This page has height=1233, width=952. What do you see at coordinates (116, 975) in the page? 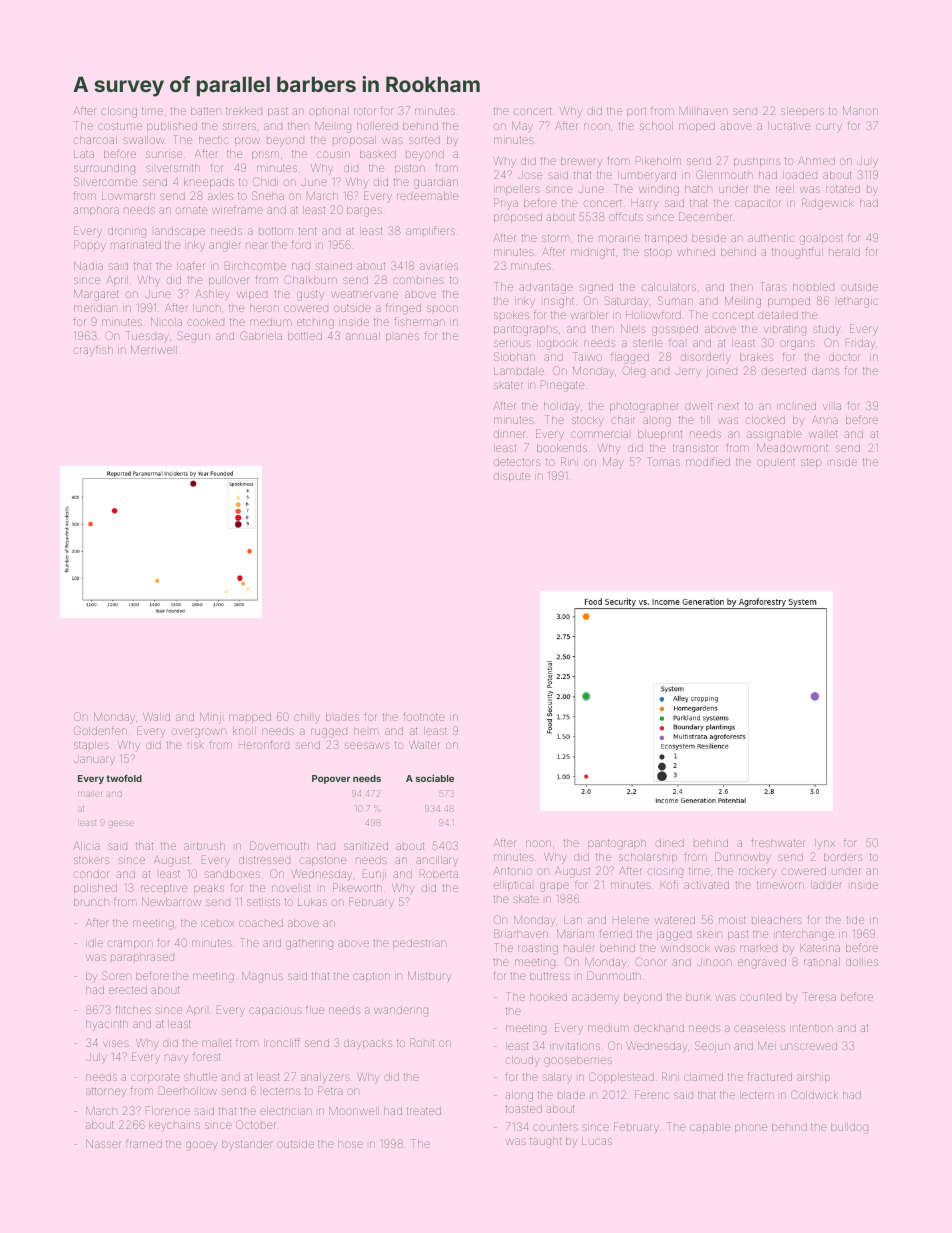
I see `Soren` at bounding box center [116, 975].
